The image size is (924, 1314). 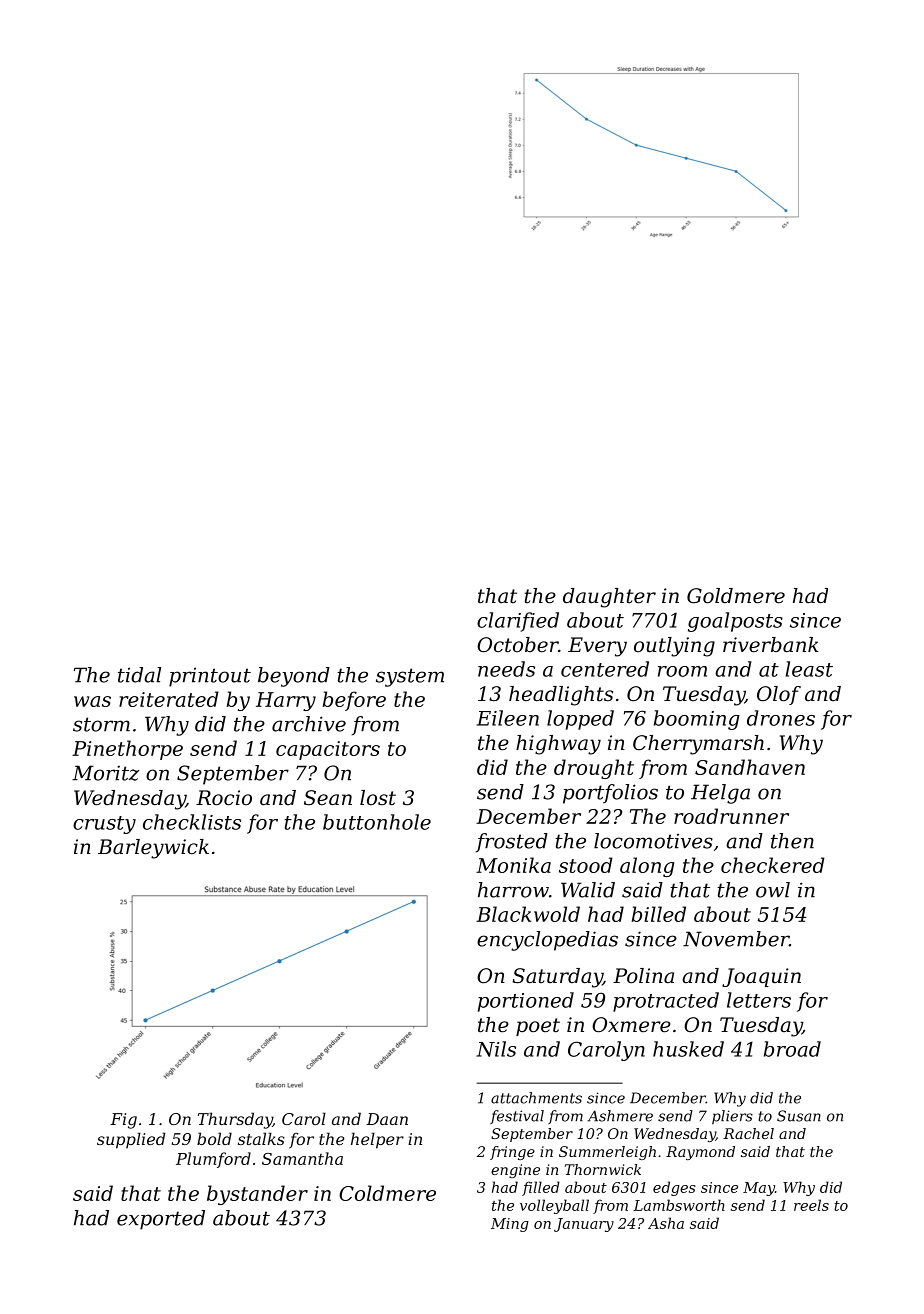 What do you see at coordinates (666, 1223) in the screenshot?
I see `Asha` at bounding box center [666, 1223].
